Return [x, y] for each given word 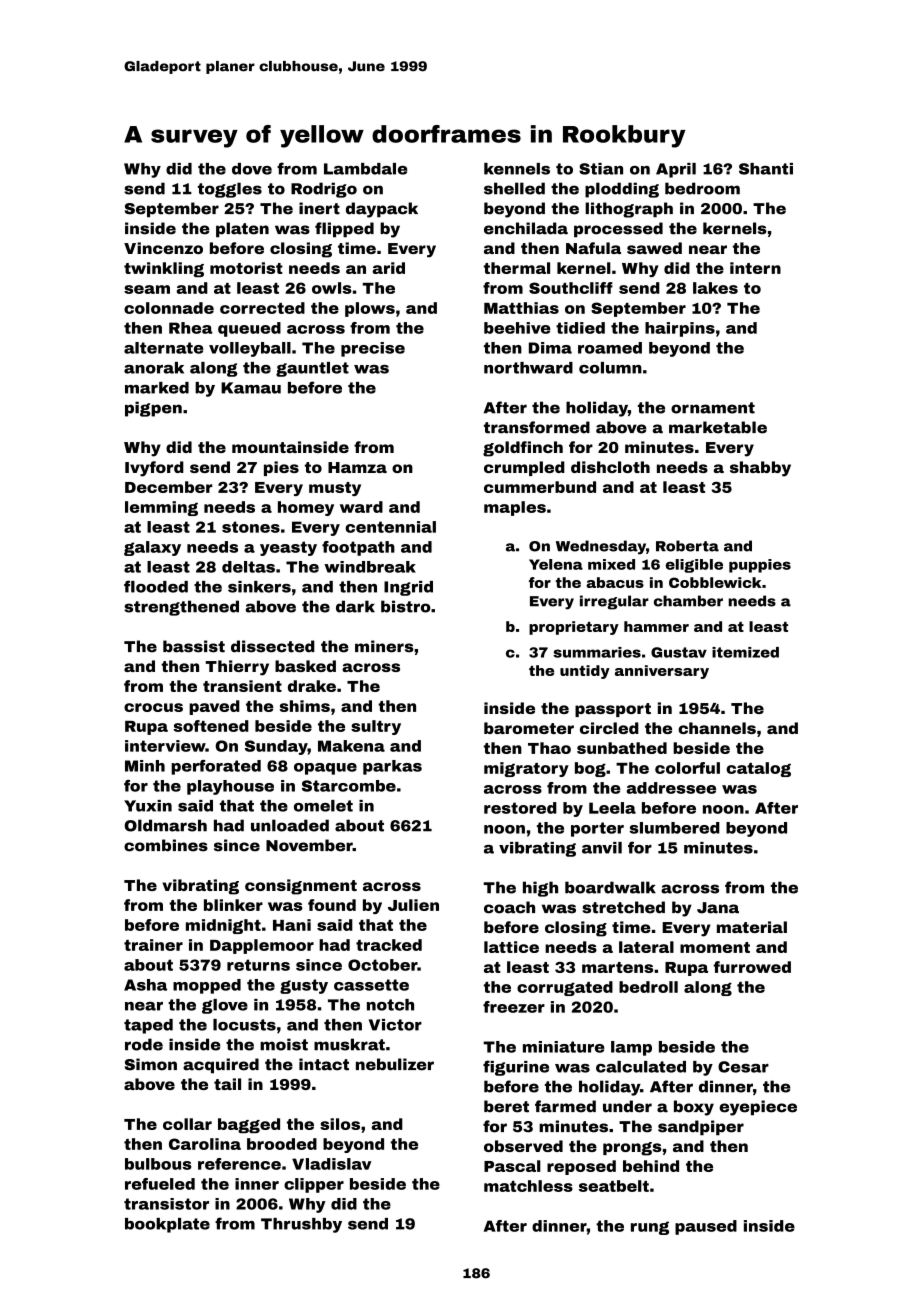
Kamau [251, 388]
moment [715, 947]
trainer [153, 945]
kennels [517, 169]
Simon [151, 1064]
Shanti [766, 169]
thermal [517, 268]
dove [252, 169]
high [540, 889]
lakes [715, 288]
